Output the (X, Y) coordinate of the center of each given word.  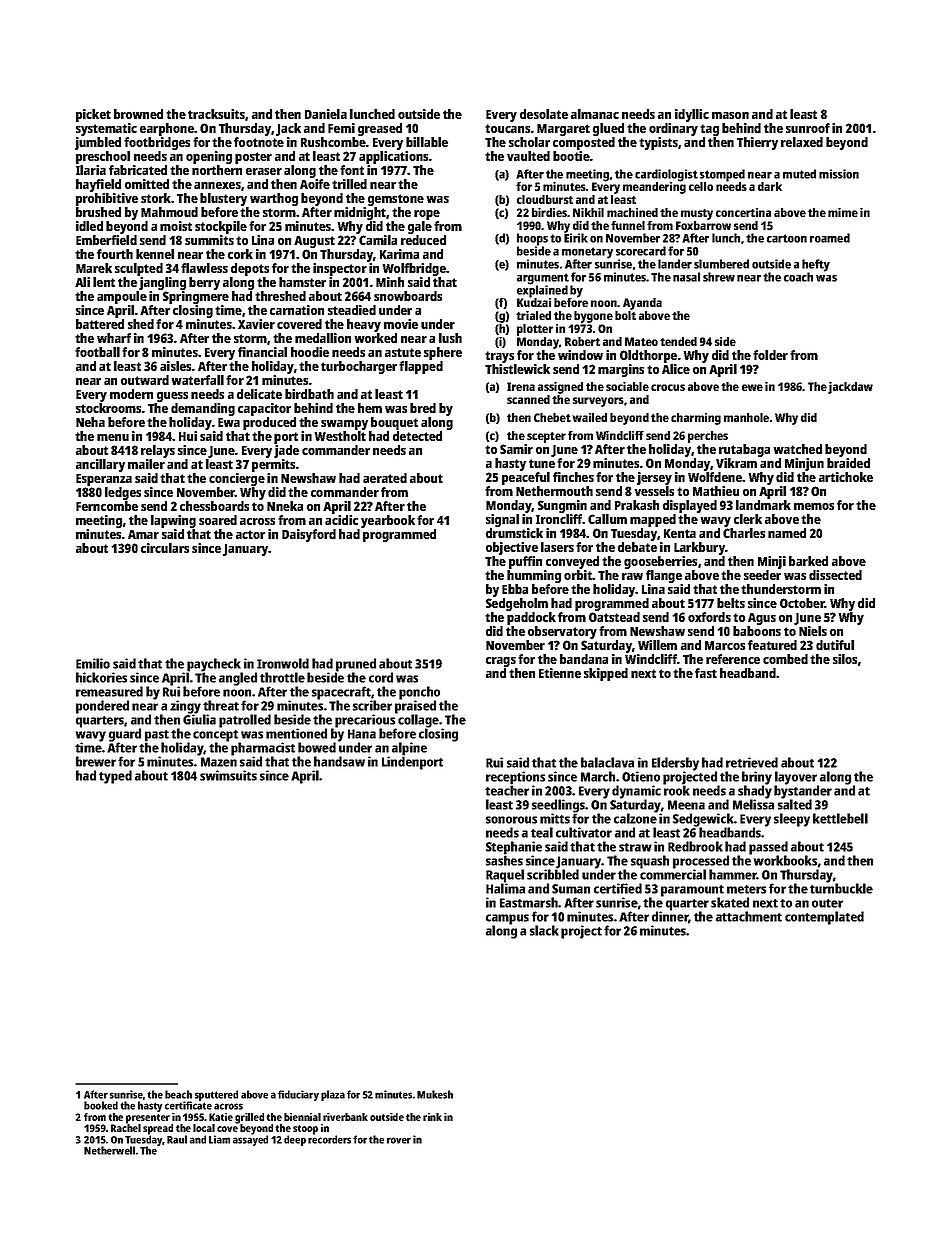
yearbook (388, 521)
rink (432, 1117)
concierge (237, 479)
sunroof (808, 128)
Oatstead (614, 617)
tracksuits (216, 114)
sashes (504, 861)
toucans (507, 128)
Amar (143, 534)
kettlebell (840, 818)
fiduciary (298, 1095)
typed (115, 777)
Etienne (560, 673)
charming (696, 419)
